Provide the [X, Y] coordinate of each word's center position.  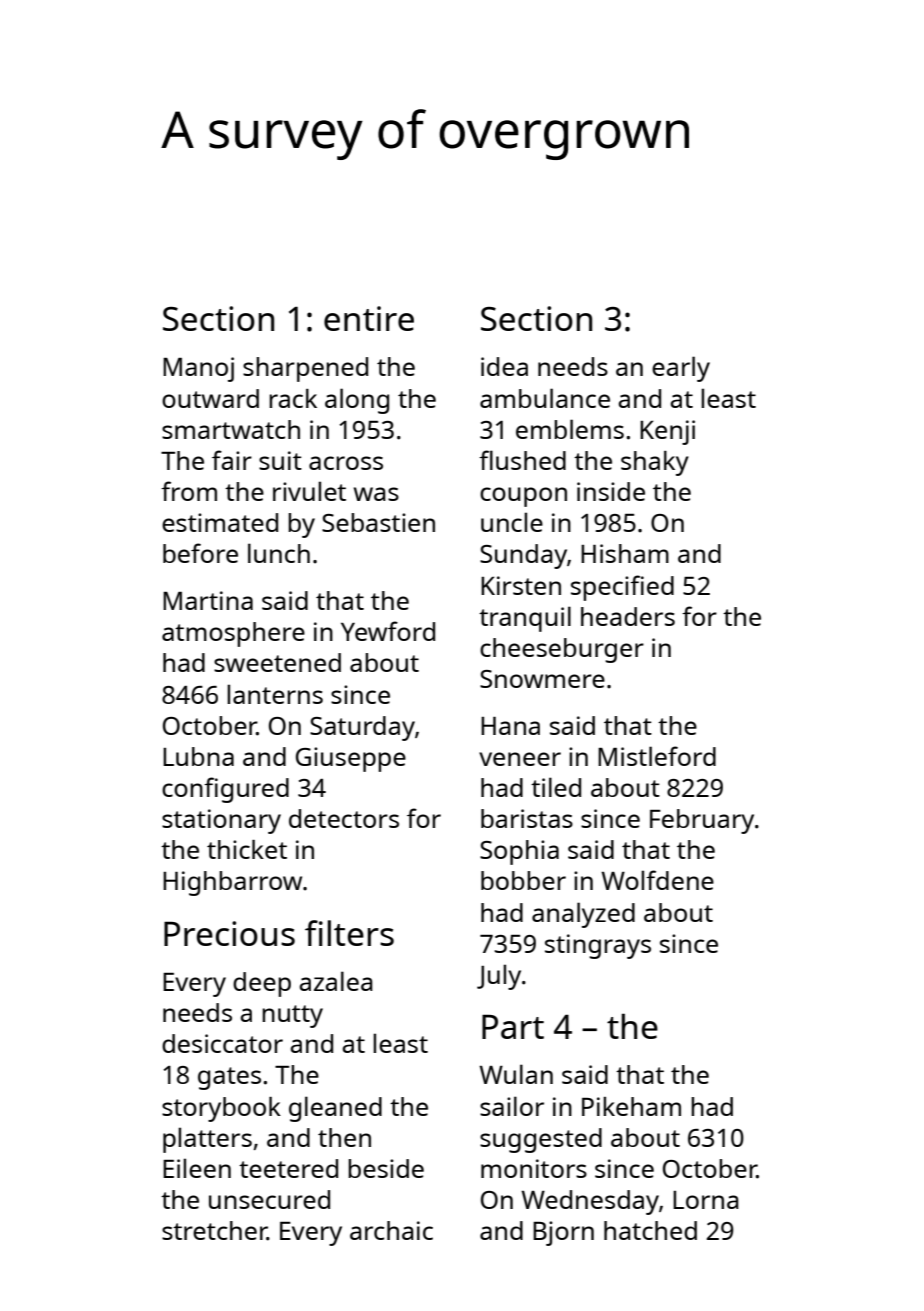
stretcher [214, 1230]
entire [369, 318]
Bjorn [563, 1233]
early [681, 369]
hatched [650, 1230]
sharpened [305, 369]
